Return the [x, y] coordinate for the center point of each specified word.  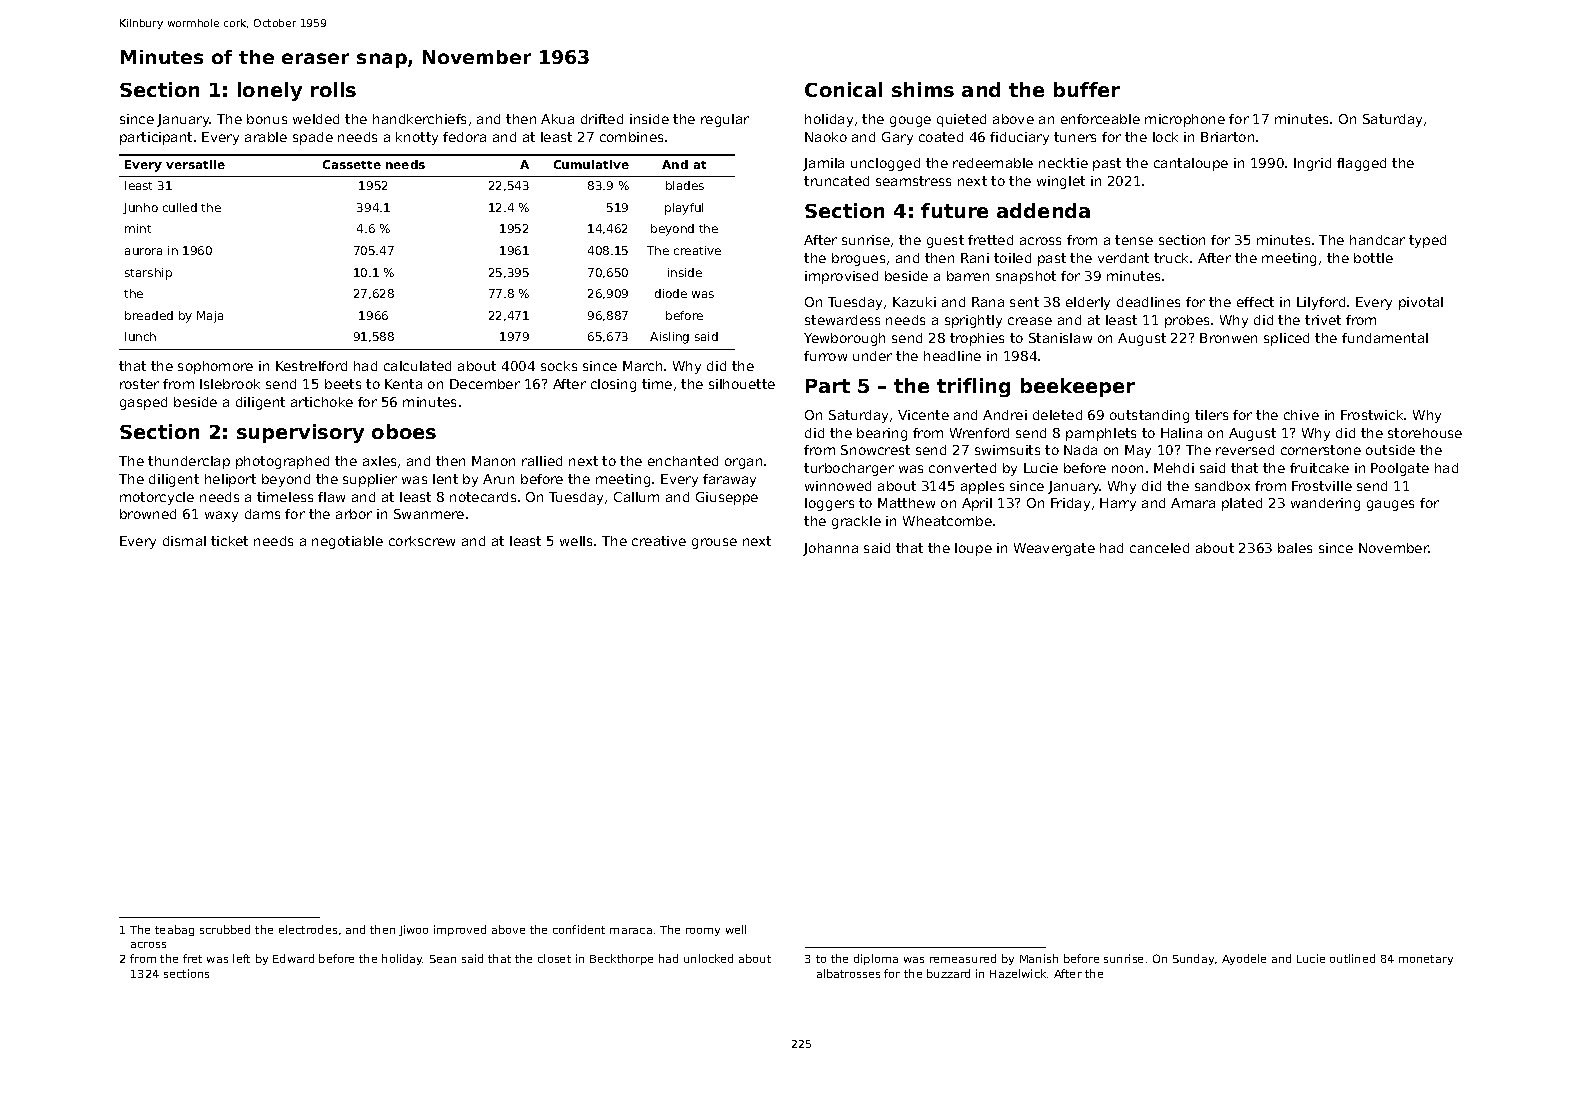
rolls [333, 89]
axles [379, 461]
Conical [843, 89]
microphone [1185, 120]
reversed [1245, 450]
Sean [443, 959]
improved [460, 930]
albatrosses [848, 973]
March [642, 366]
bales [1295, 548]
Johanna [830, 549]
